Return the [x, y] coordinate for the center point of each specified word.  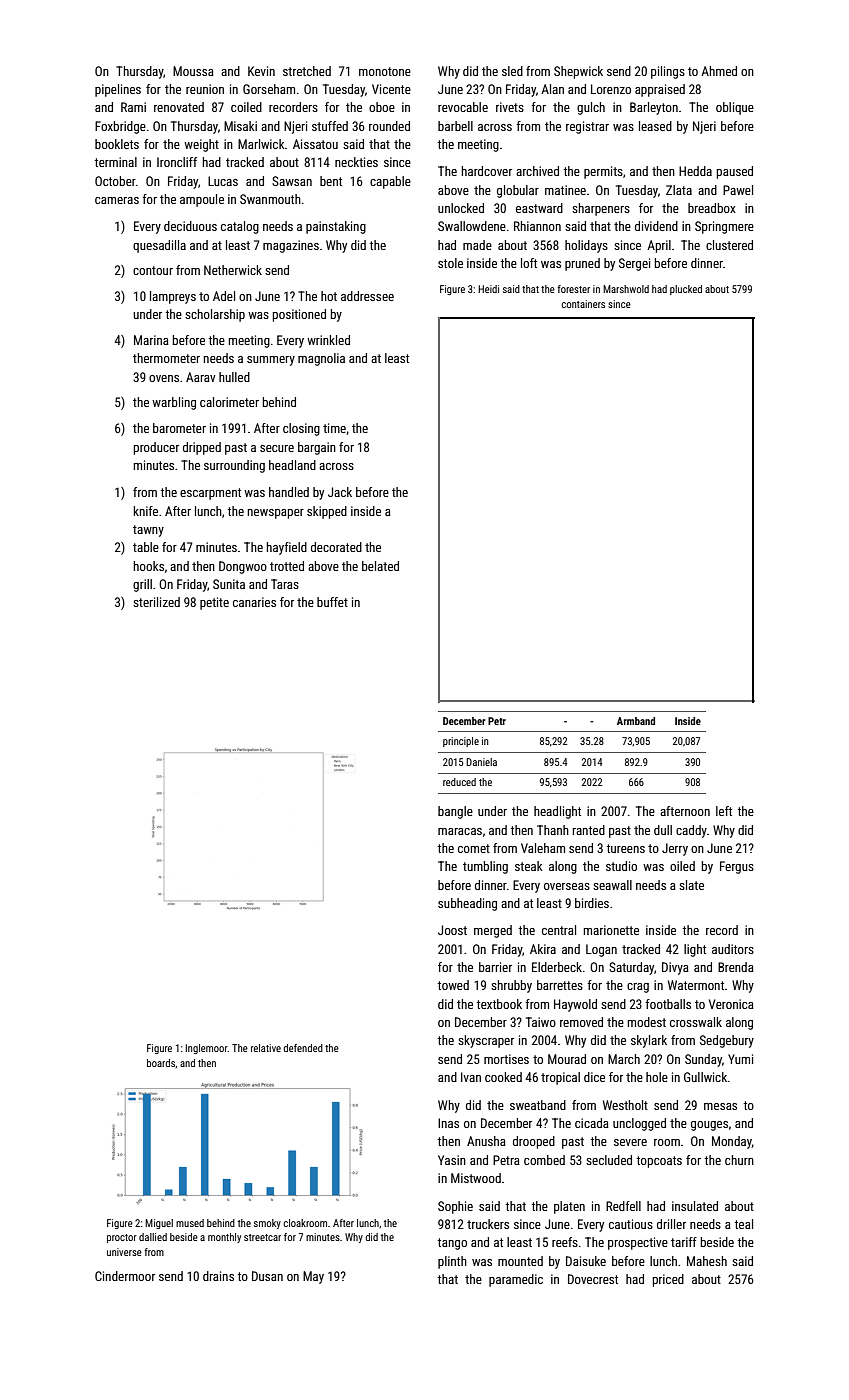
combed [544, 1160]
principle [461, 742]
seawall [612, 885]
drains [218, 1276]
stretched [307, 71]
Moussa [193, 71]
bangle [455, 812]
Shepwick [578, 72]
